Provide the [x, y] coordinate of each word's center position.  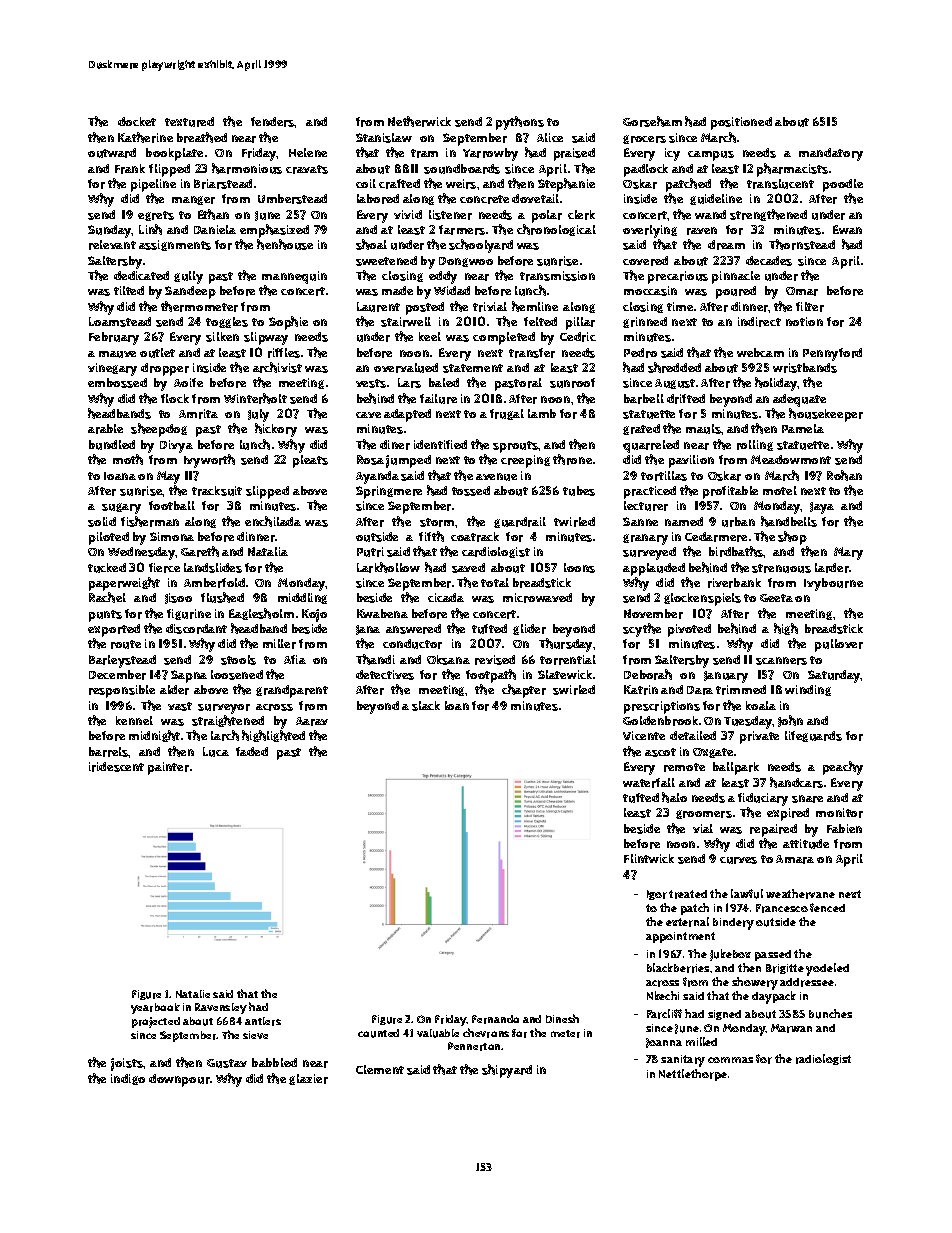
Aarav [312, 721]
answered [413, 629]
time [680, 306]
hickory [276, 430]
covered [645, 261]
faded [252, 751]
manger [193, 200]
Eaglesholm [261, 614]
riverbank [734, 583]
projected [156, 1022]
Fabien [844, 828]
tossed [471, 491]
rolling [755, 445]
